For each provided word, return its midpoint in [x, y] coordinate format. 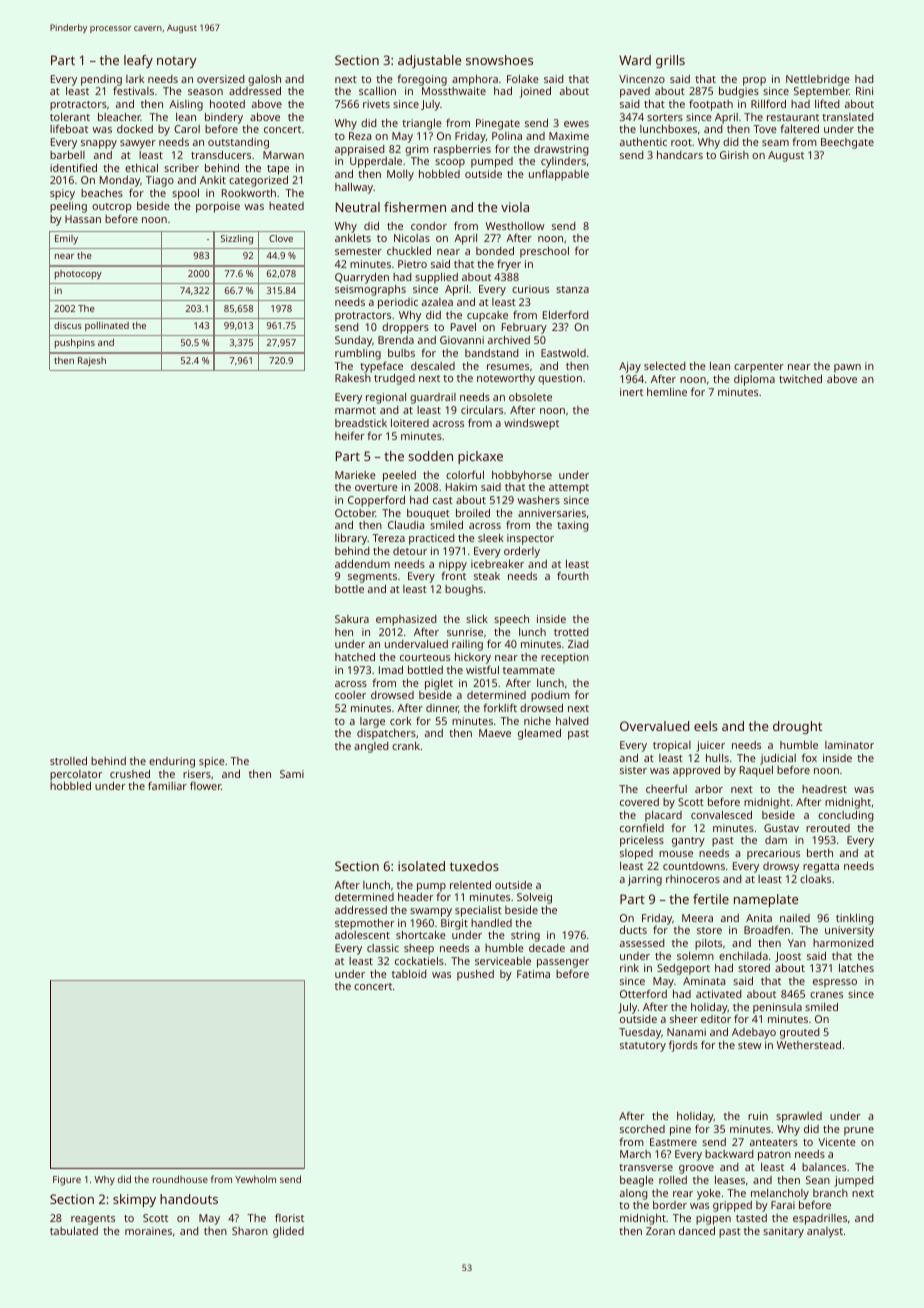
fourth [573, 575]
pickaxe [480, 457]
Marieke [355, 475]
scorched [642, 1129]
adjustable [429, 61]
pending [101, 81]
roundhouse [180, 1179]
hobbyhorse [522, 476]
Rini [864, 91]
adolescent [362, 935]
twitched [800, 378]
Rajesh [92, 362]
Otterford [643, 993]
